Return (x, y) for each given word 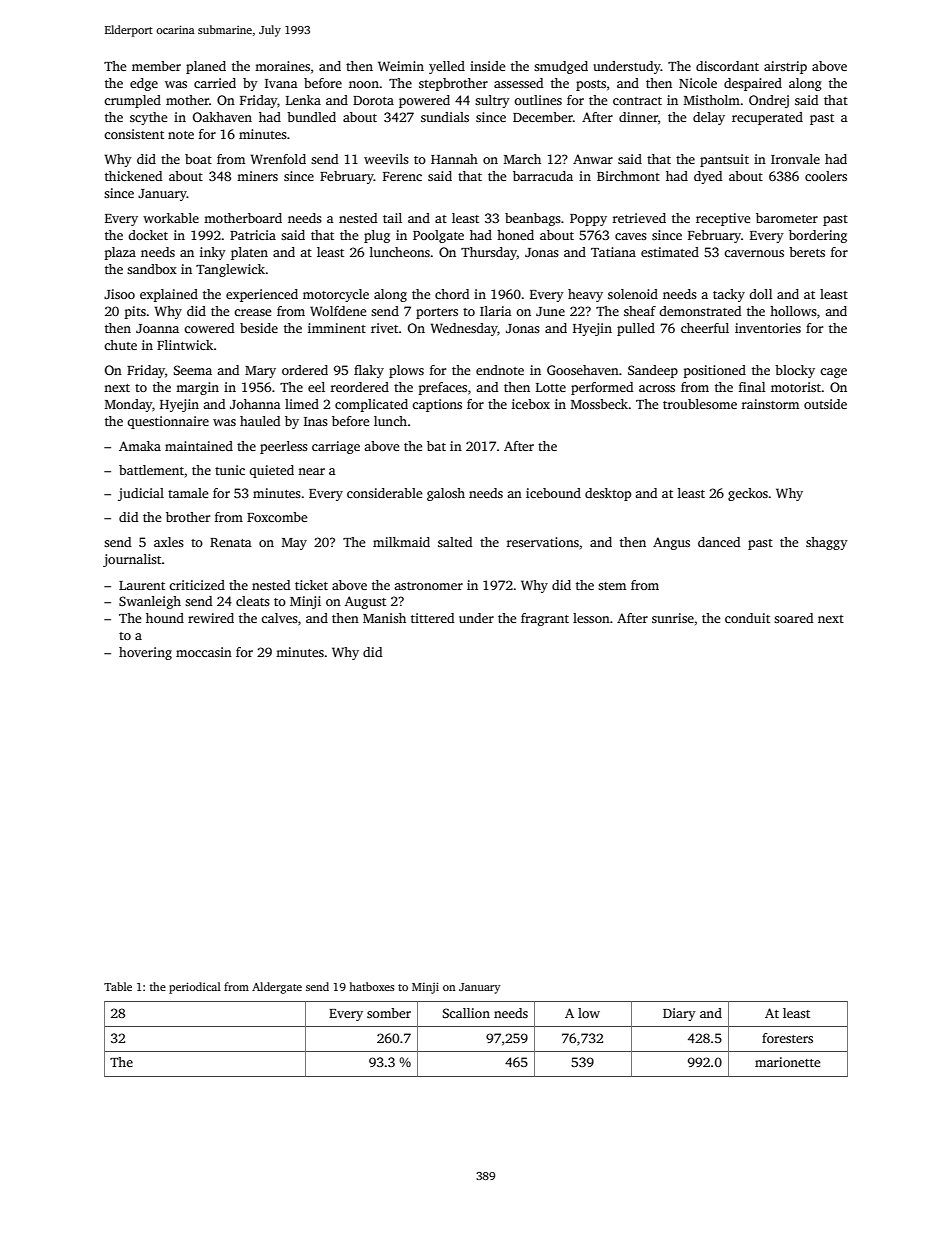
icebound (553, 493)
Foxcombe (277, 517)
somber (389, 1013)
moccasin (204, 652)
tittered (432, 618)
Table (118, 986)
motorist (796, 387)
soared (793, 618)
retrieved (639, 218)
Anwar (593, 159)
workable (171, 218)
